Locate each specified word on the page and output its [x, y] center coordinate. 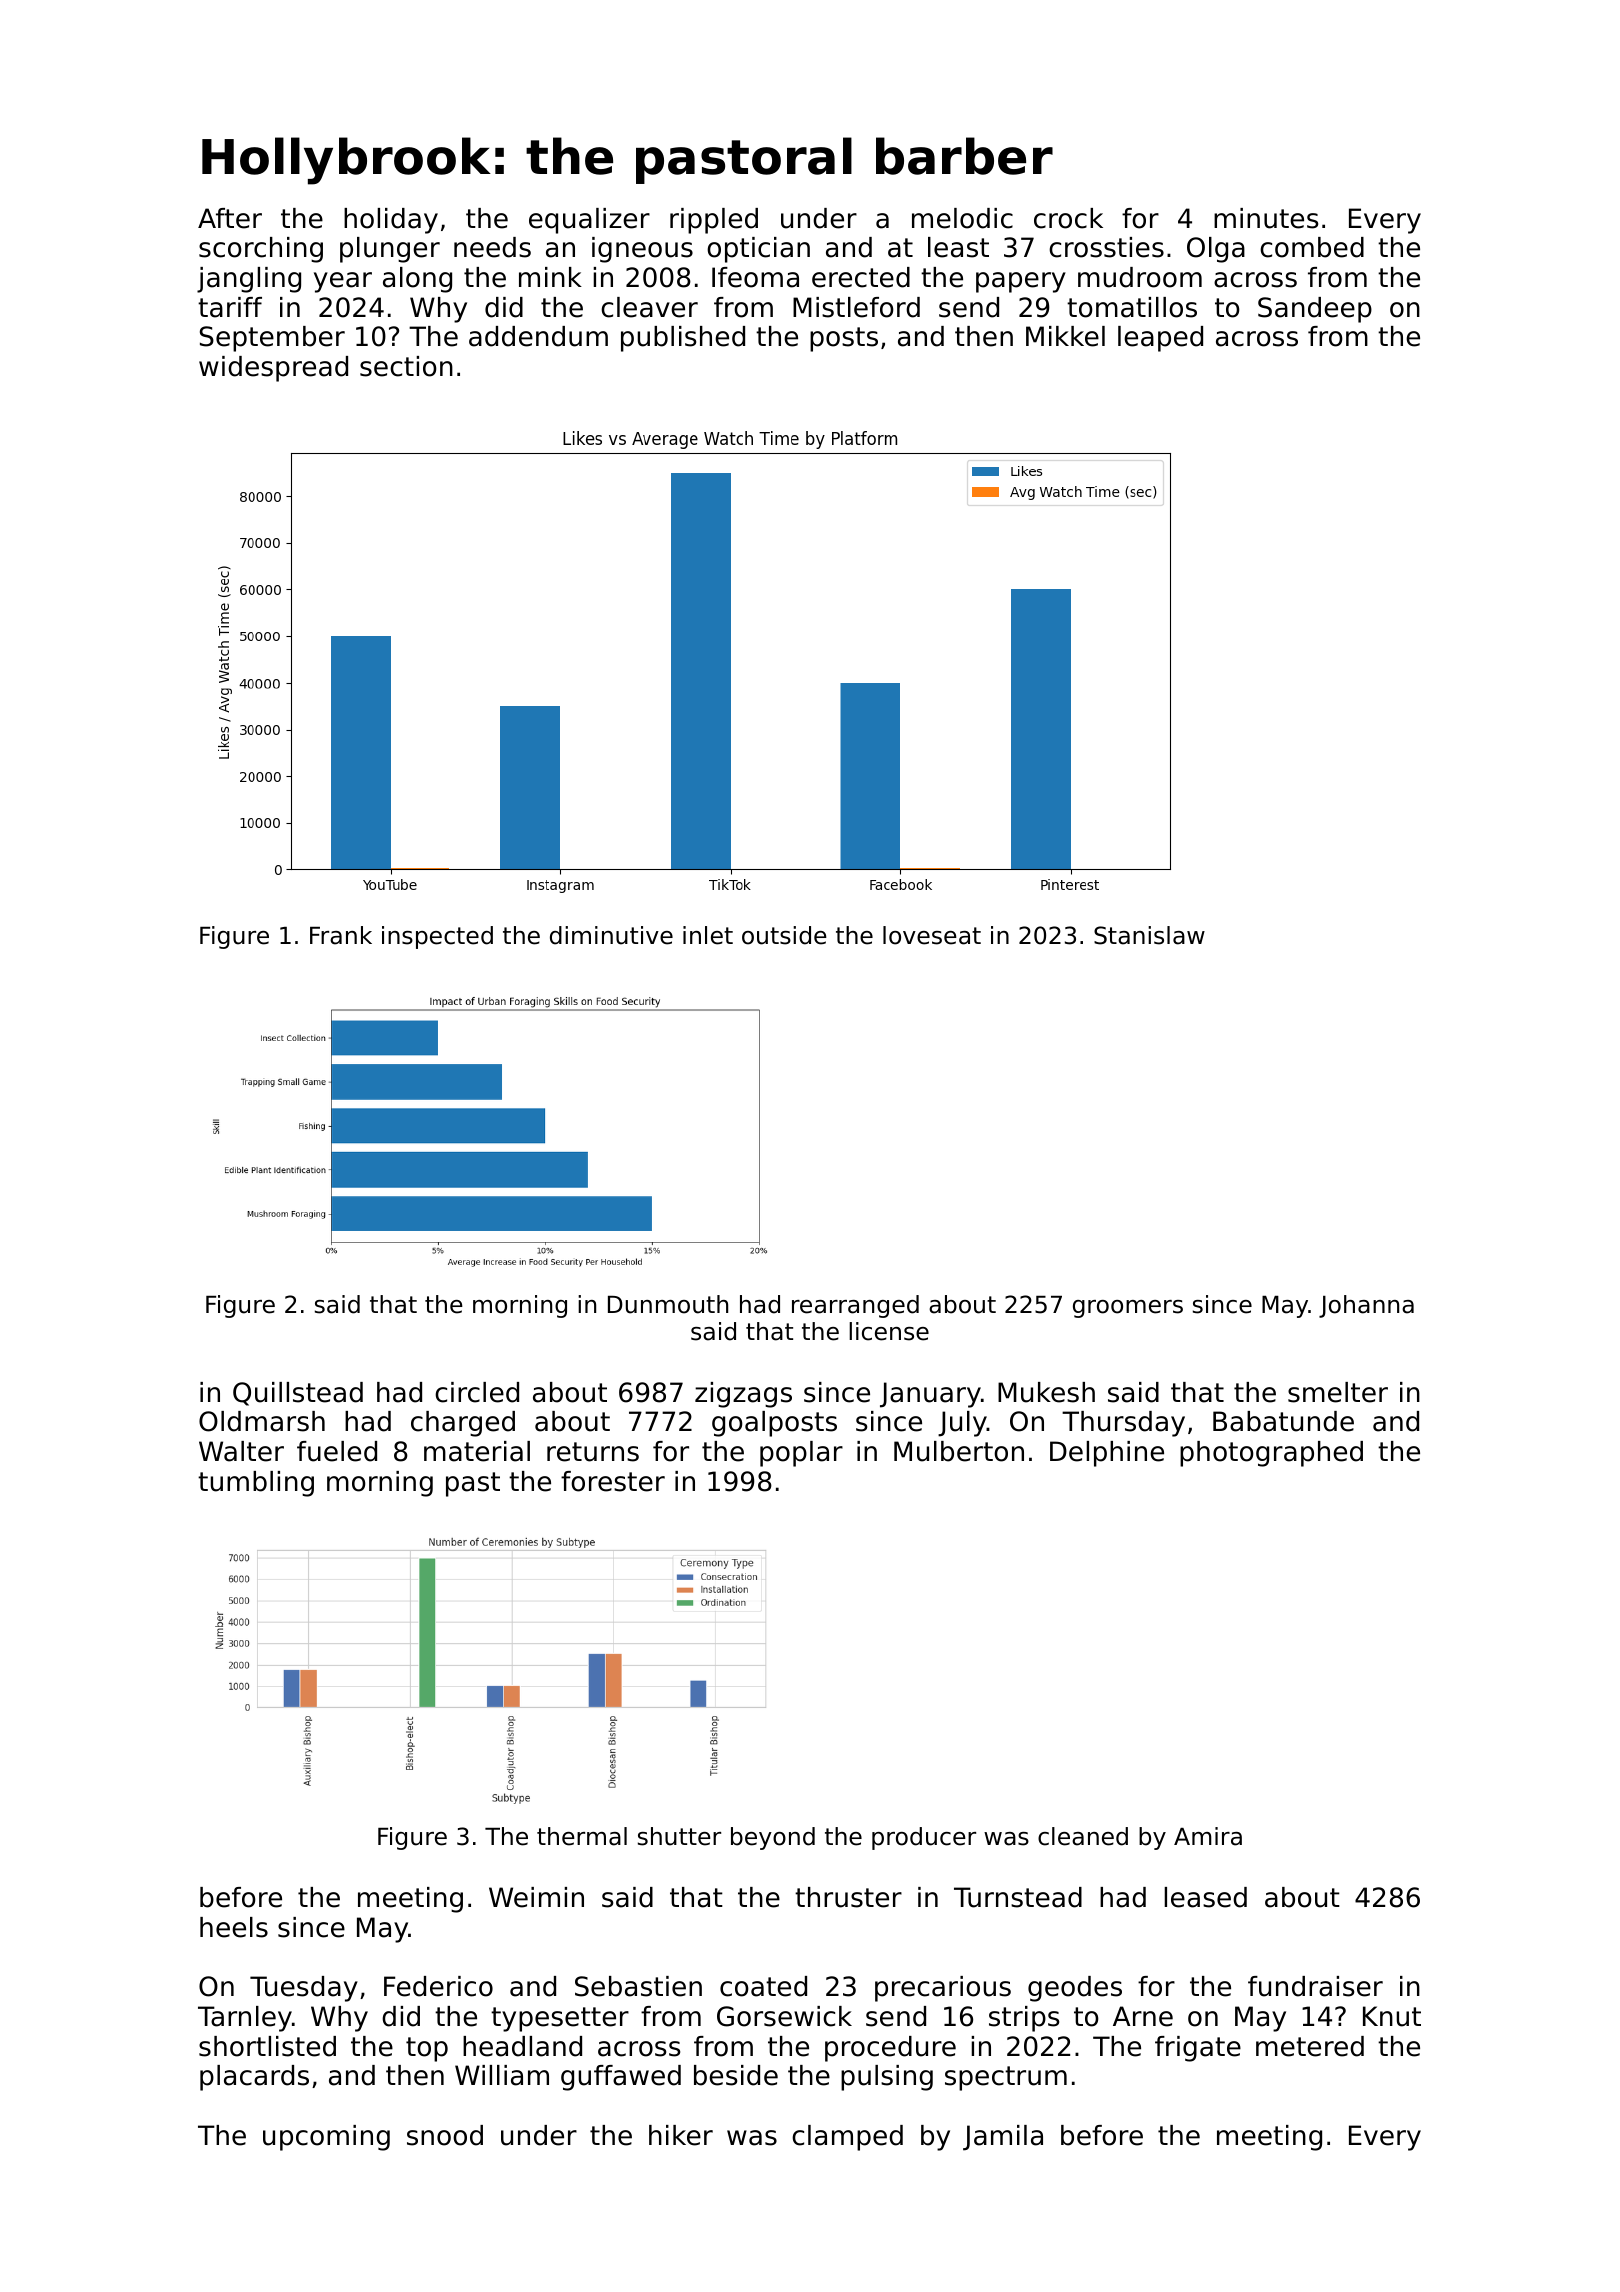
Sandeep [1315, 310]
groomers [1128, 1309]
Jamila [1003, 2138]
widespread [273, 369]
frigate [1198, 2049]
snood [445, 2135]
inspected [437, 937]
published [683, 339]
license [889, 1331]
